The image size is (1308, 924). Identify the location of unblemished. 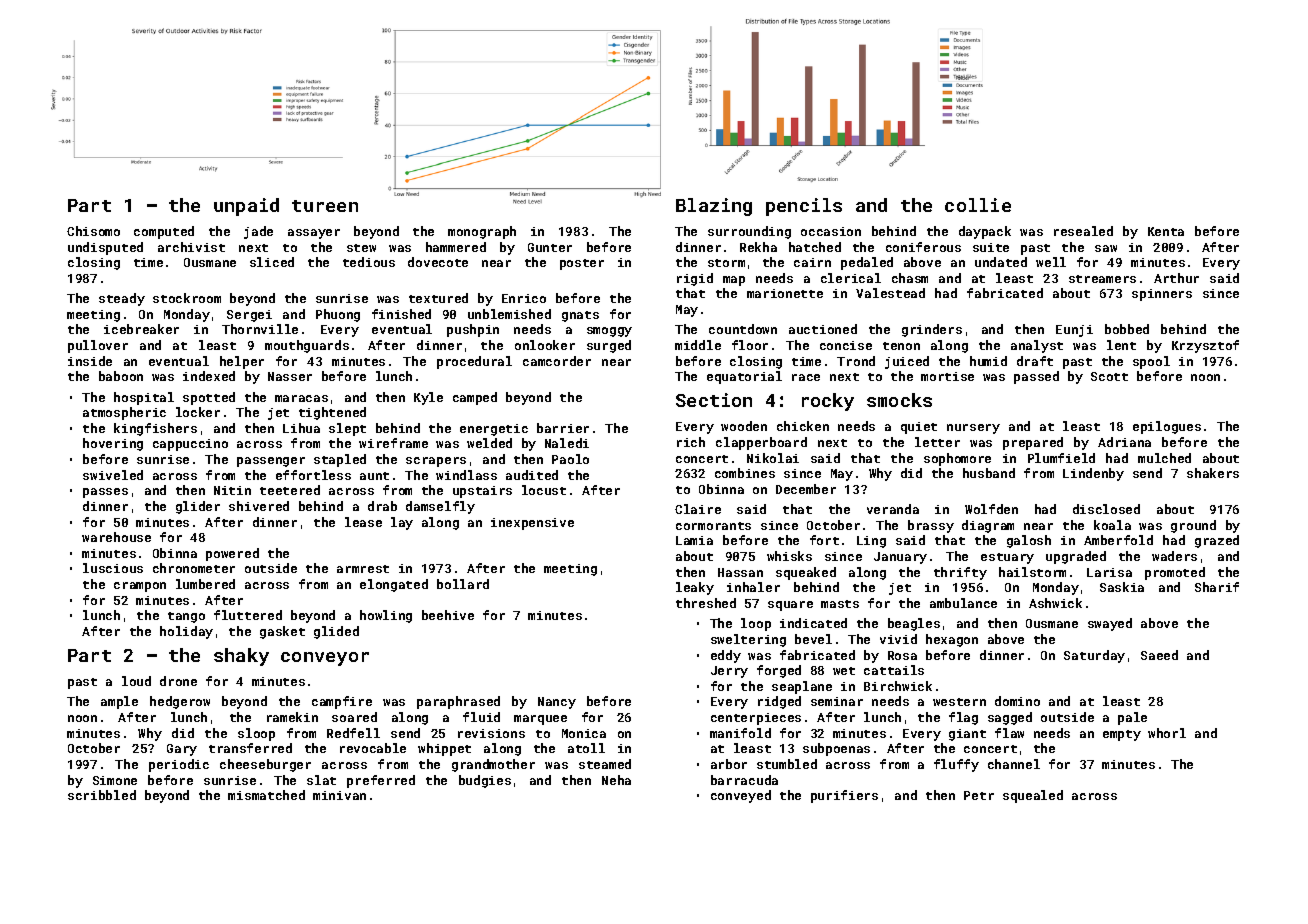
(509, 314).
